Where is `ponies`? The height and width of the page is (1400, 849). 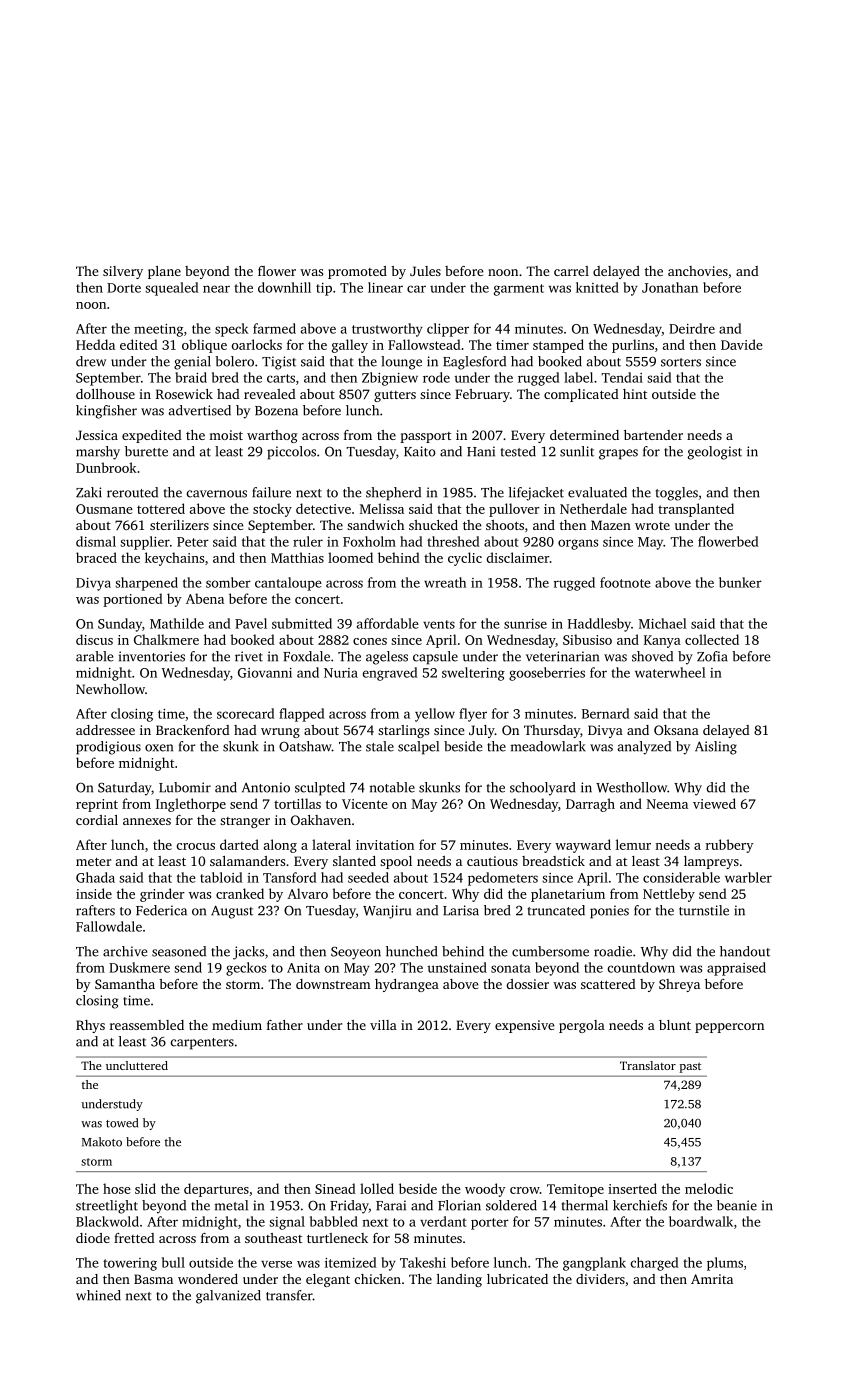 ponies is located at coordinates (609, 912).
